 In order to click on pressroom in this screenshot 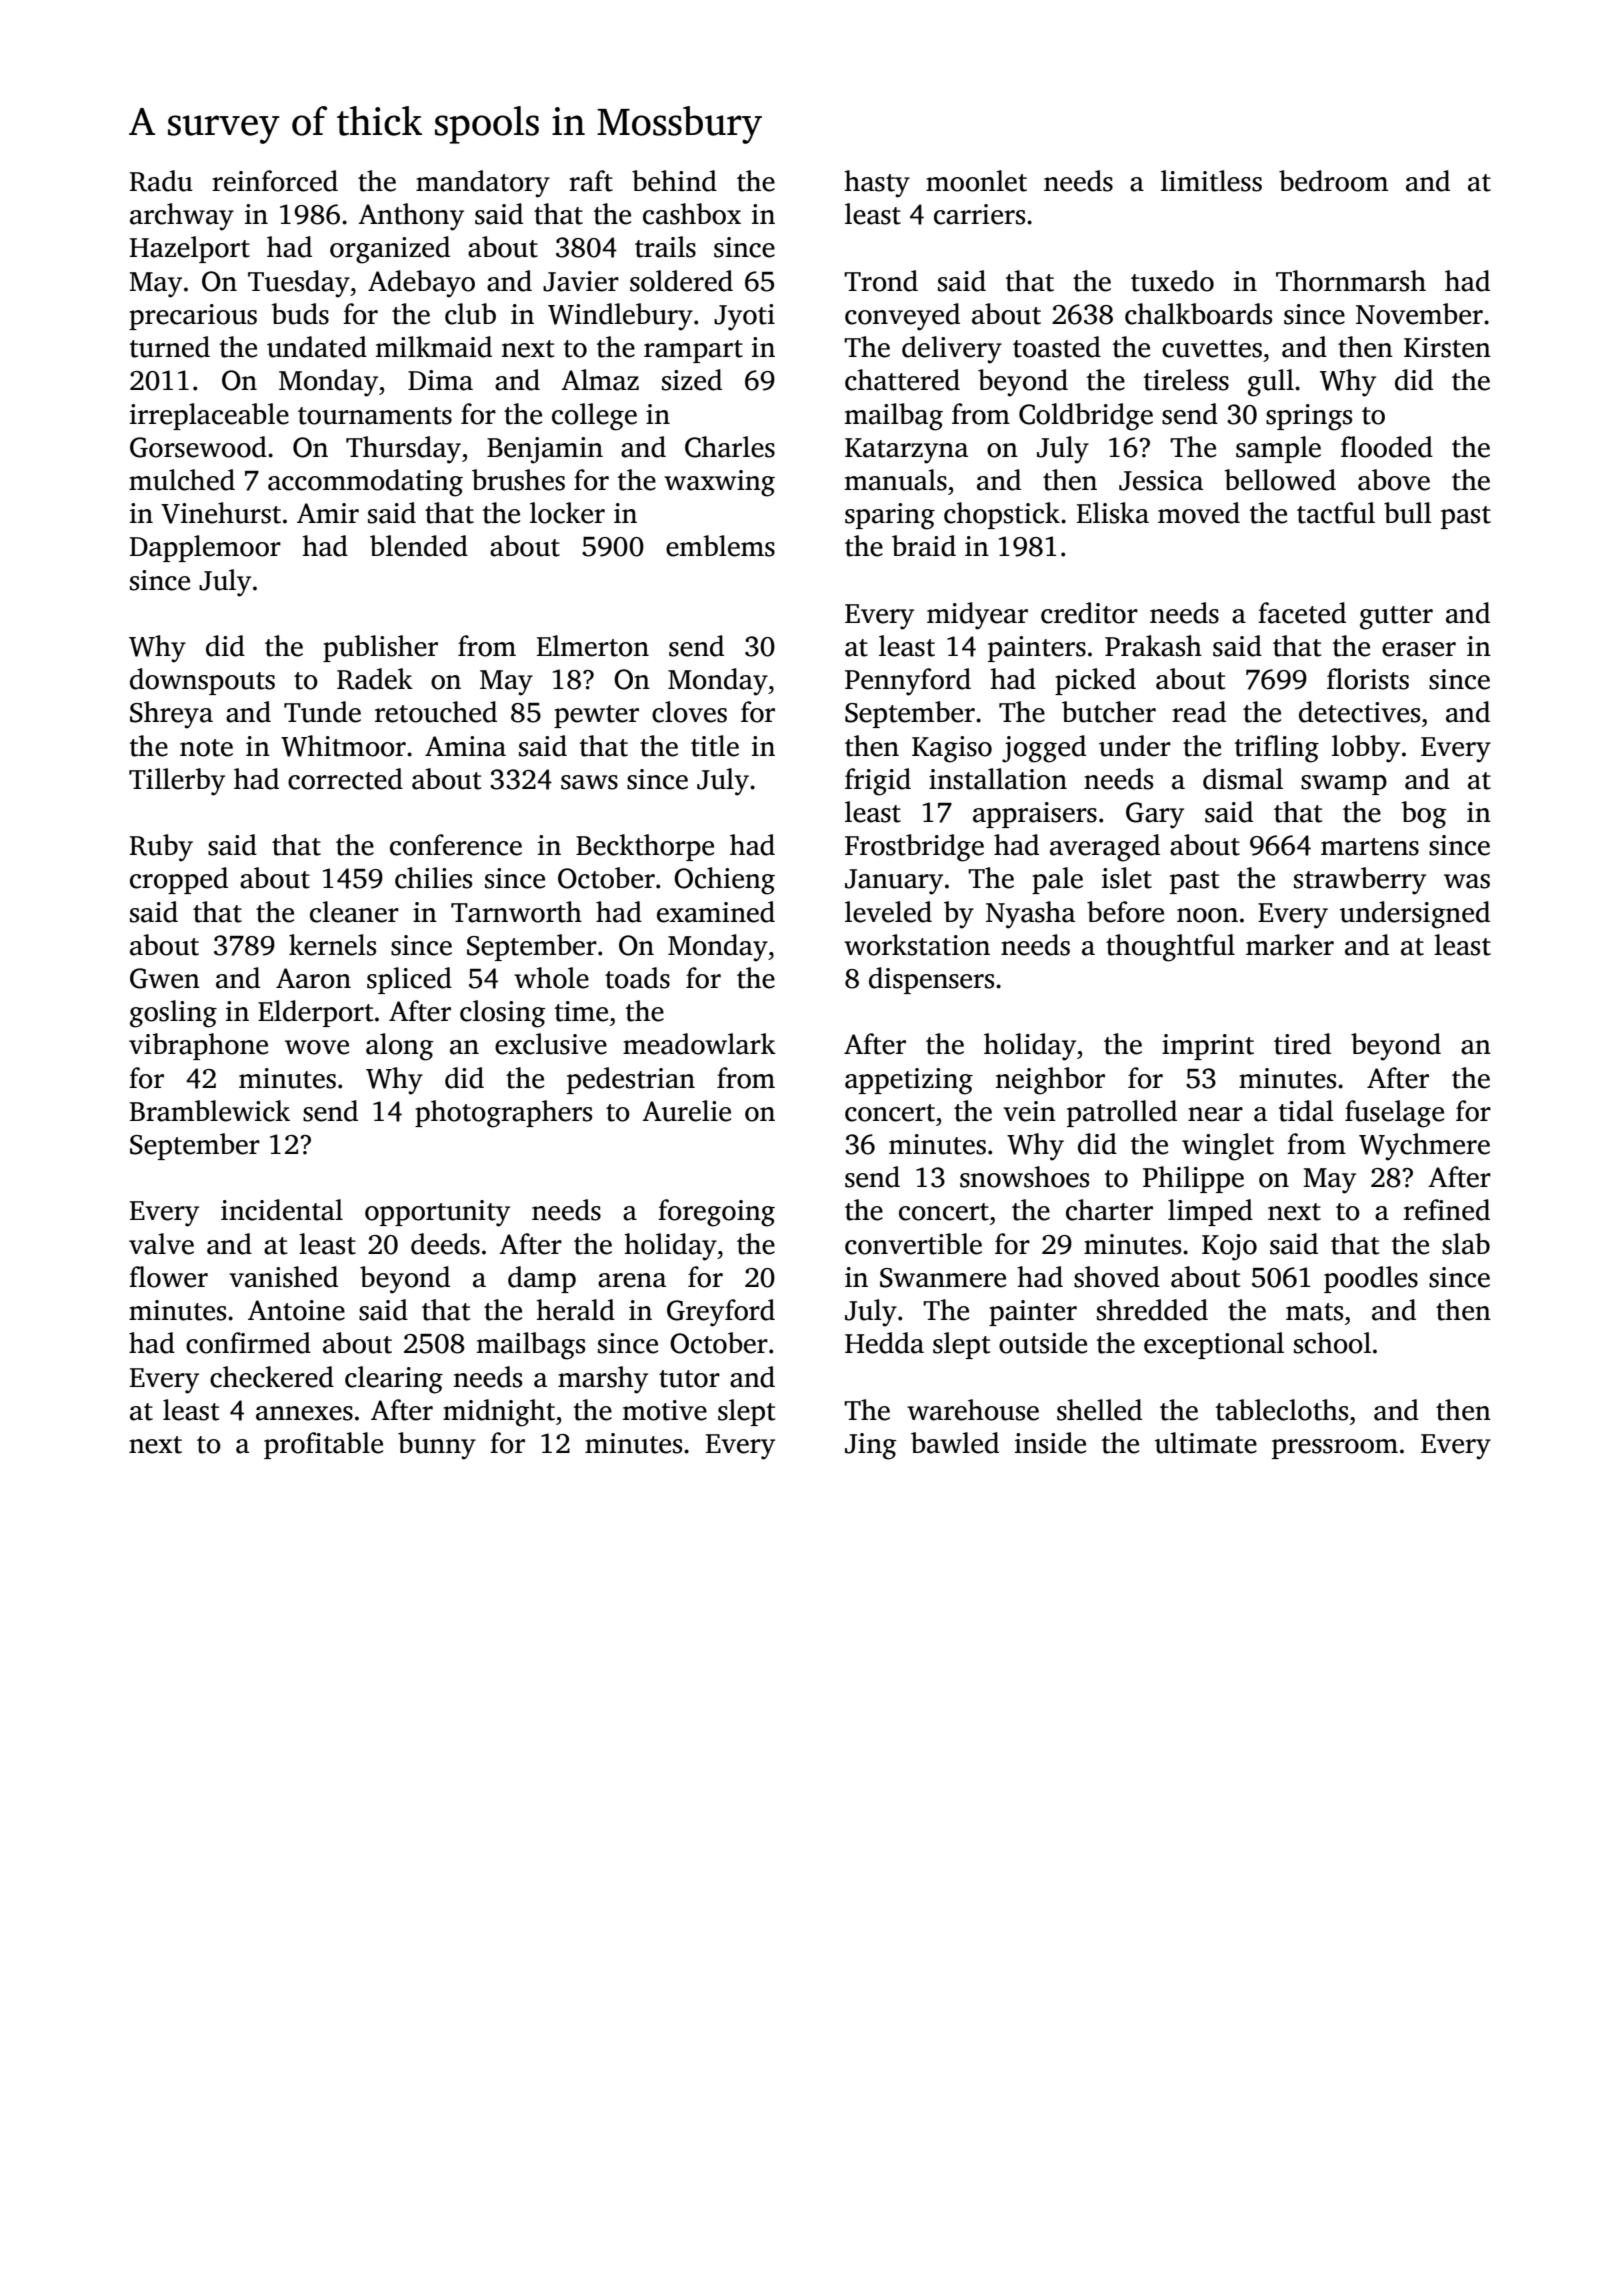, I will do `click(1335, 1449)`.
